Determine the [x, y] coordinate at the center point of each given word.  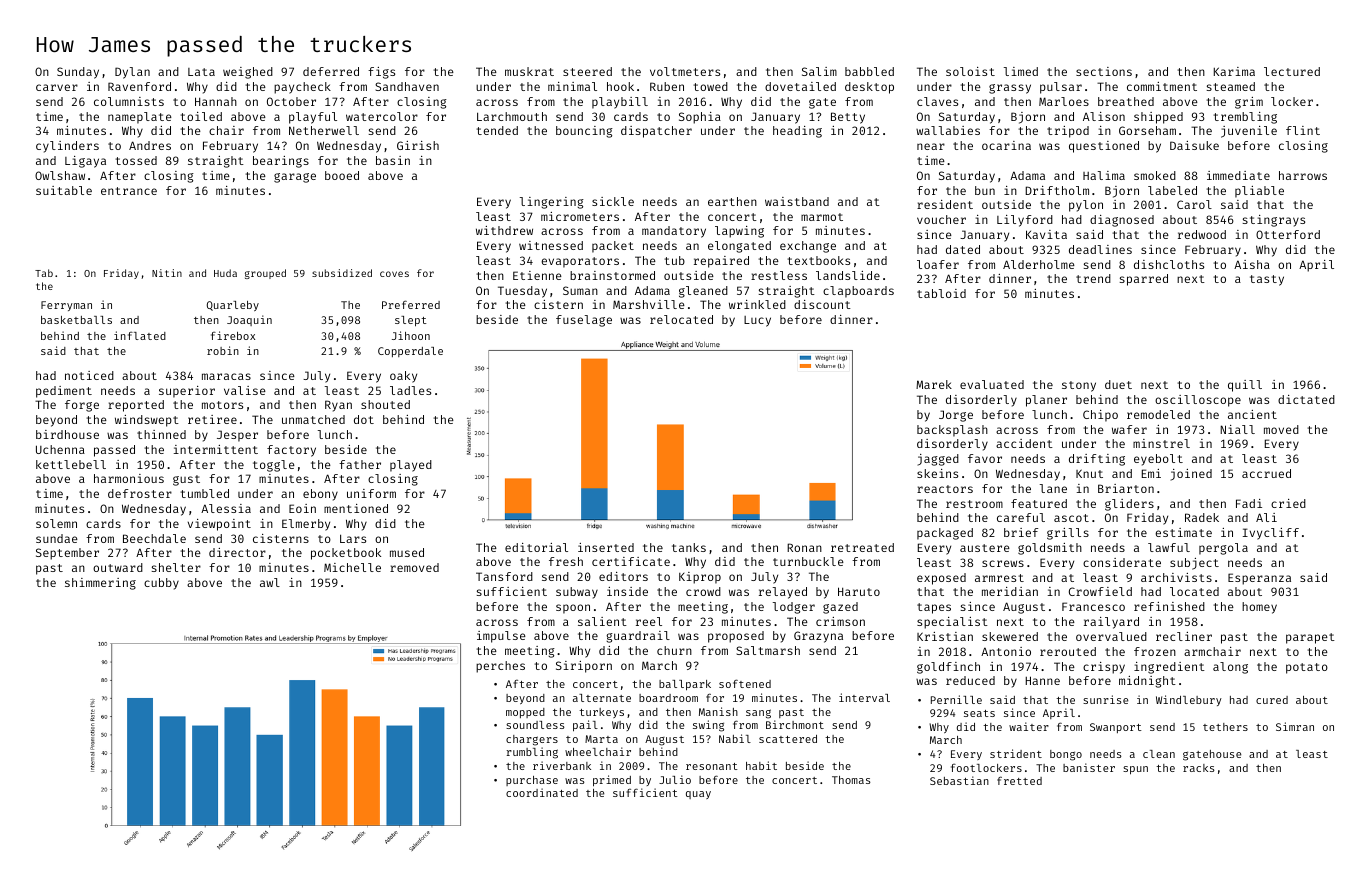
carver [57, 87]
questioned [1104, 147]
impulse [501, 637]
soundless [535, 725]
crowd [703, 591]
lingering [552, 203]
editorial [536, 547]
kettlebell [71, 464]
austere [985, 548]
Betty [848, 118]
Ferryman [66, 306]
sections [1104, 71]
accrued [1266, 473]
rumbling [532, 753]
